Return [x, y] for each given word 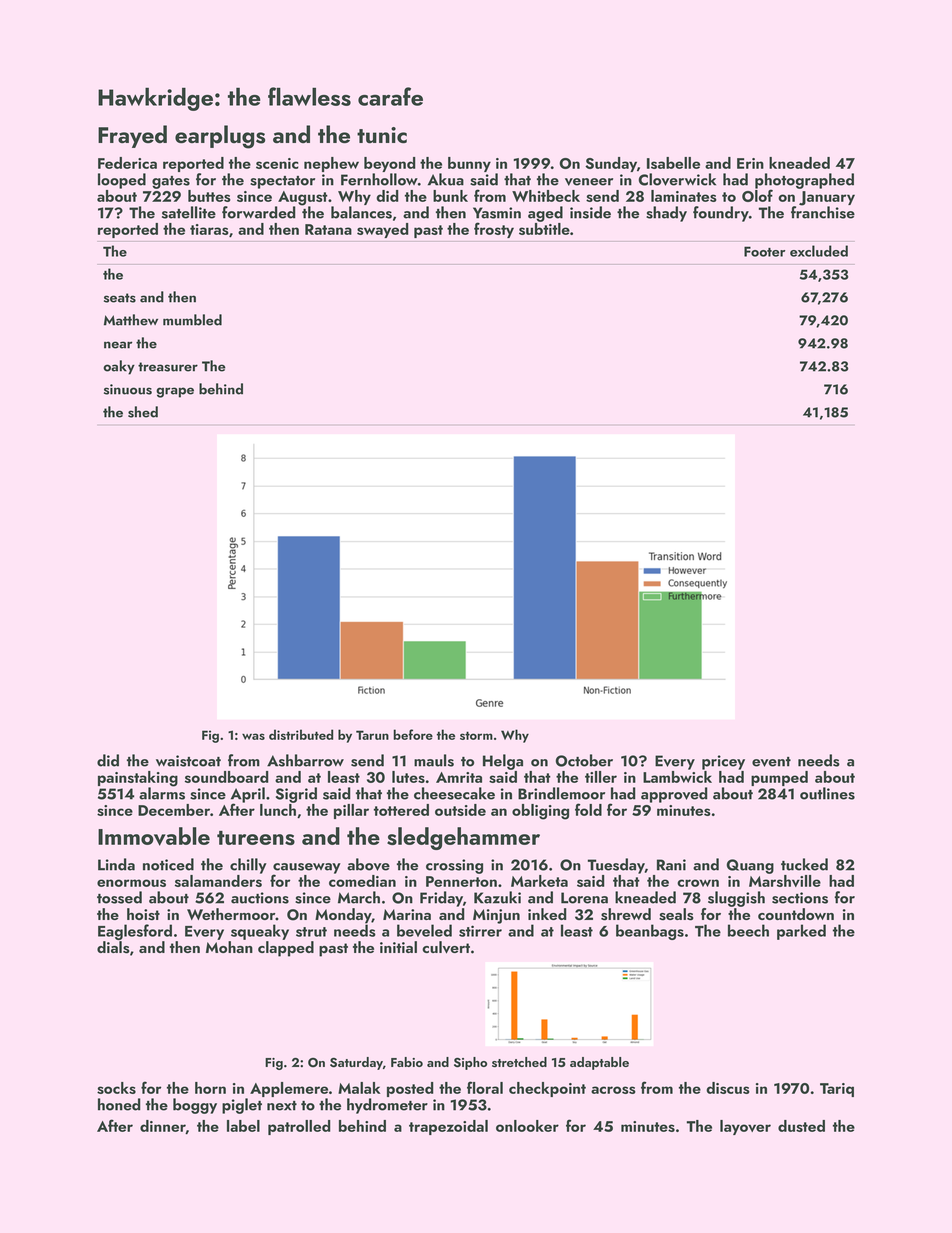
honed [119, 1104]
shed [143, 412]
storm [476, 735]
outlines [827, 793]
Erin [750, 163]
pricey [723, 762]
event [771, 762]
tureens [256, 838]
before [413, 734]
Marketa [539, 881]
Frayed [132, 136]
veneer [589, 182]
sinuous [128, 389]
